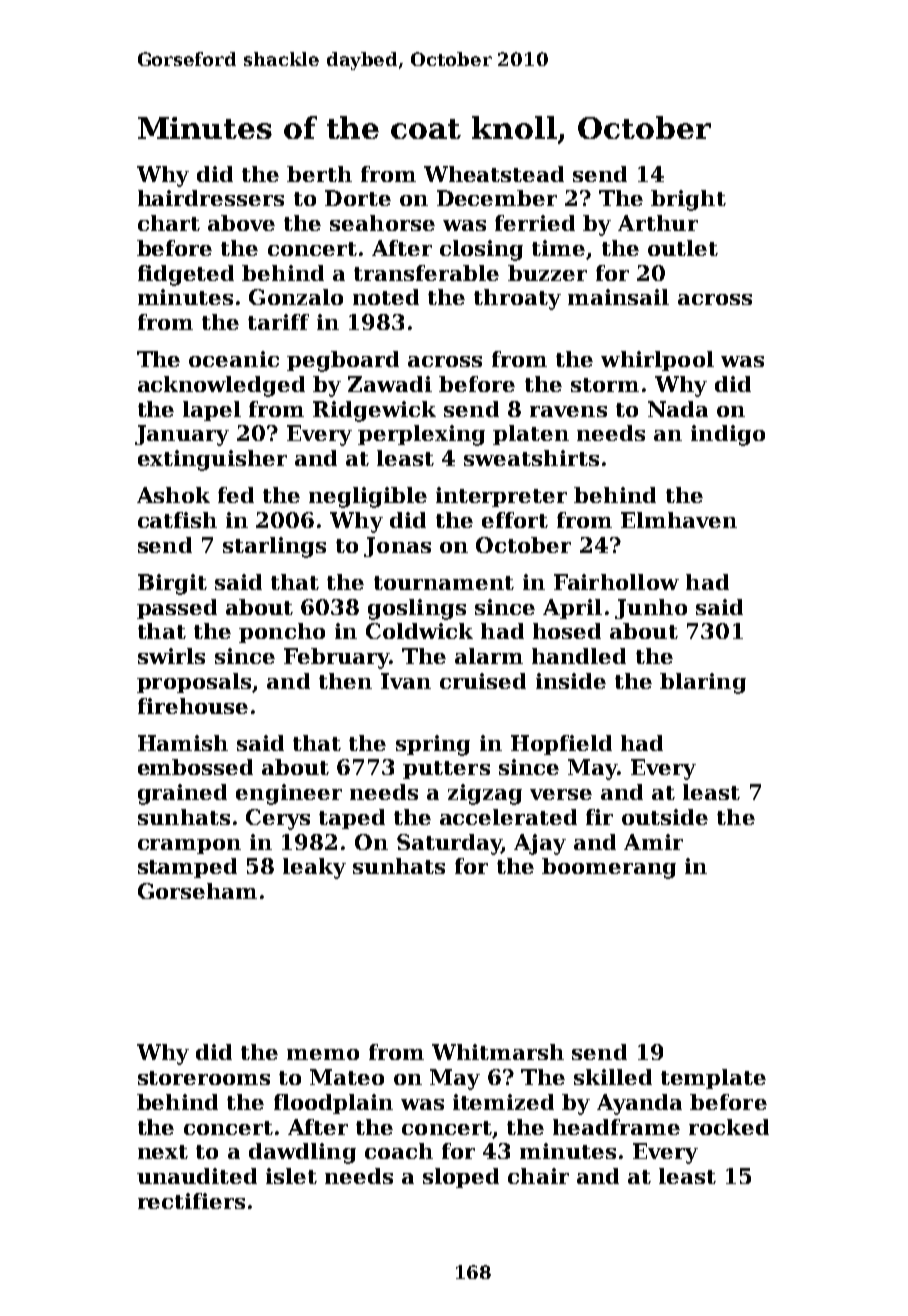 This image has width=908, height=1316. Describe the element at coordinates (531, 435) in the image. I see `platen` at that location.
